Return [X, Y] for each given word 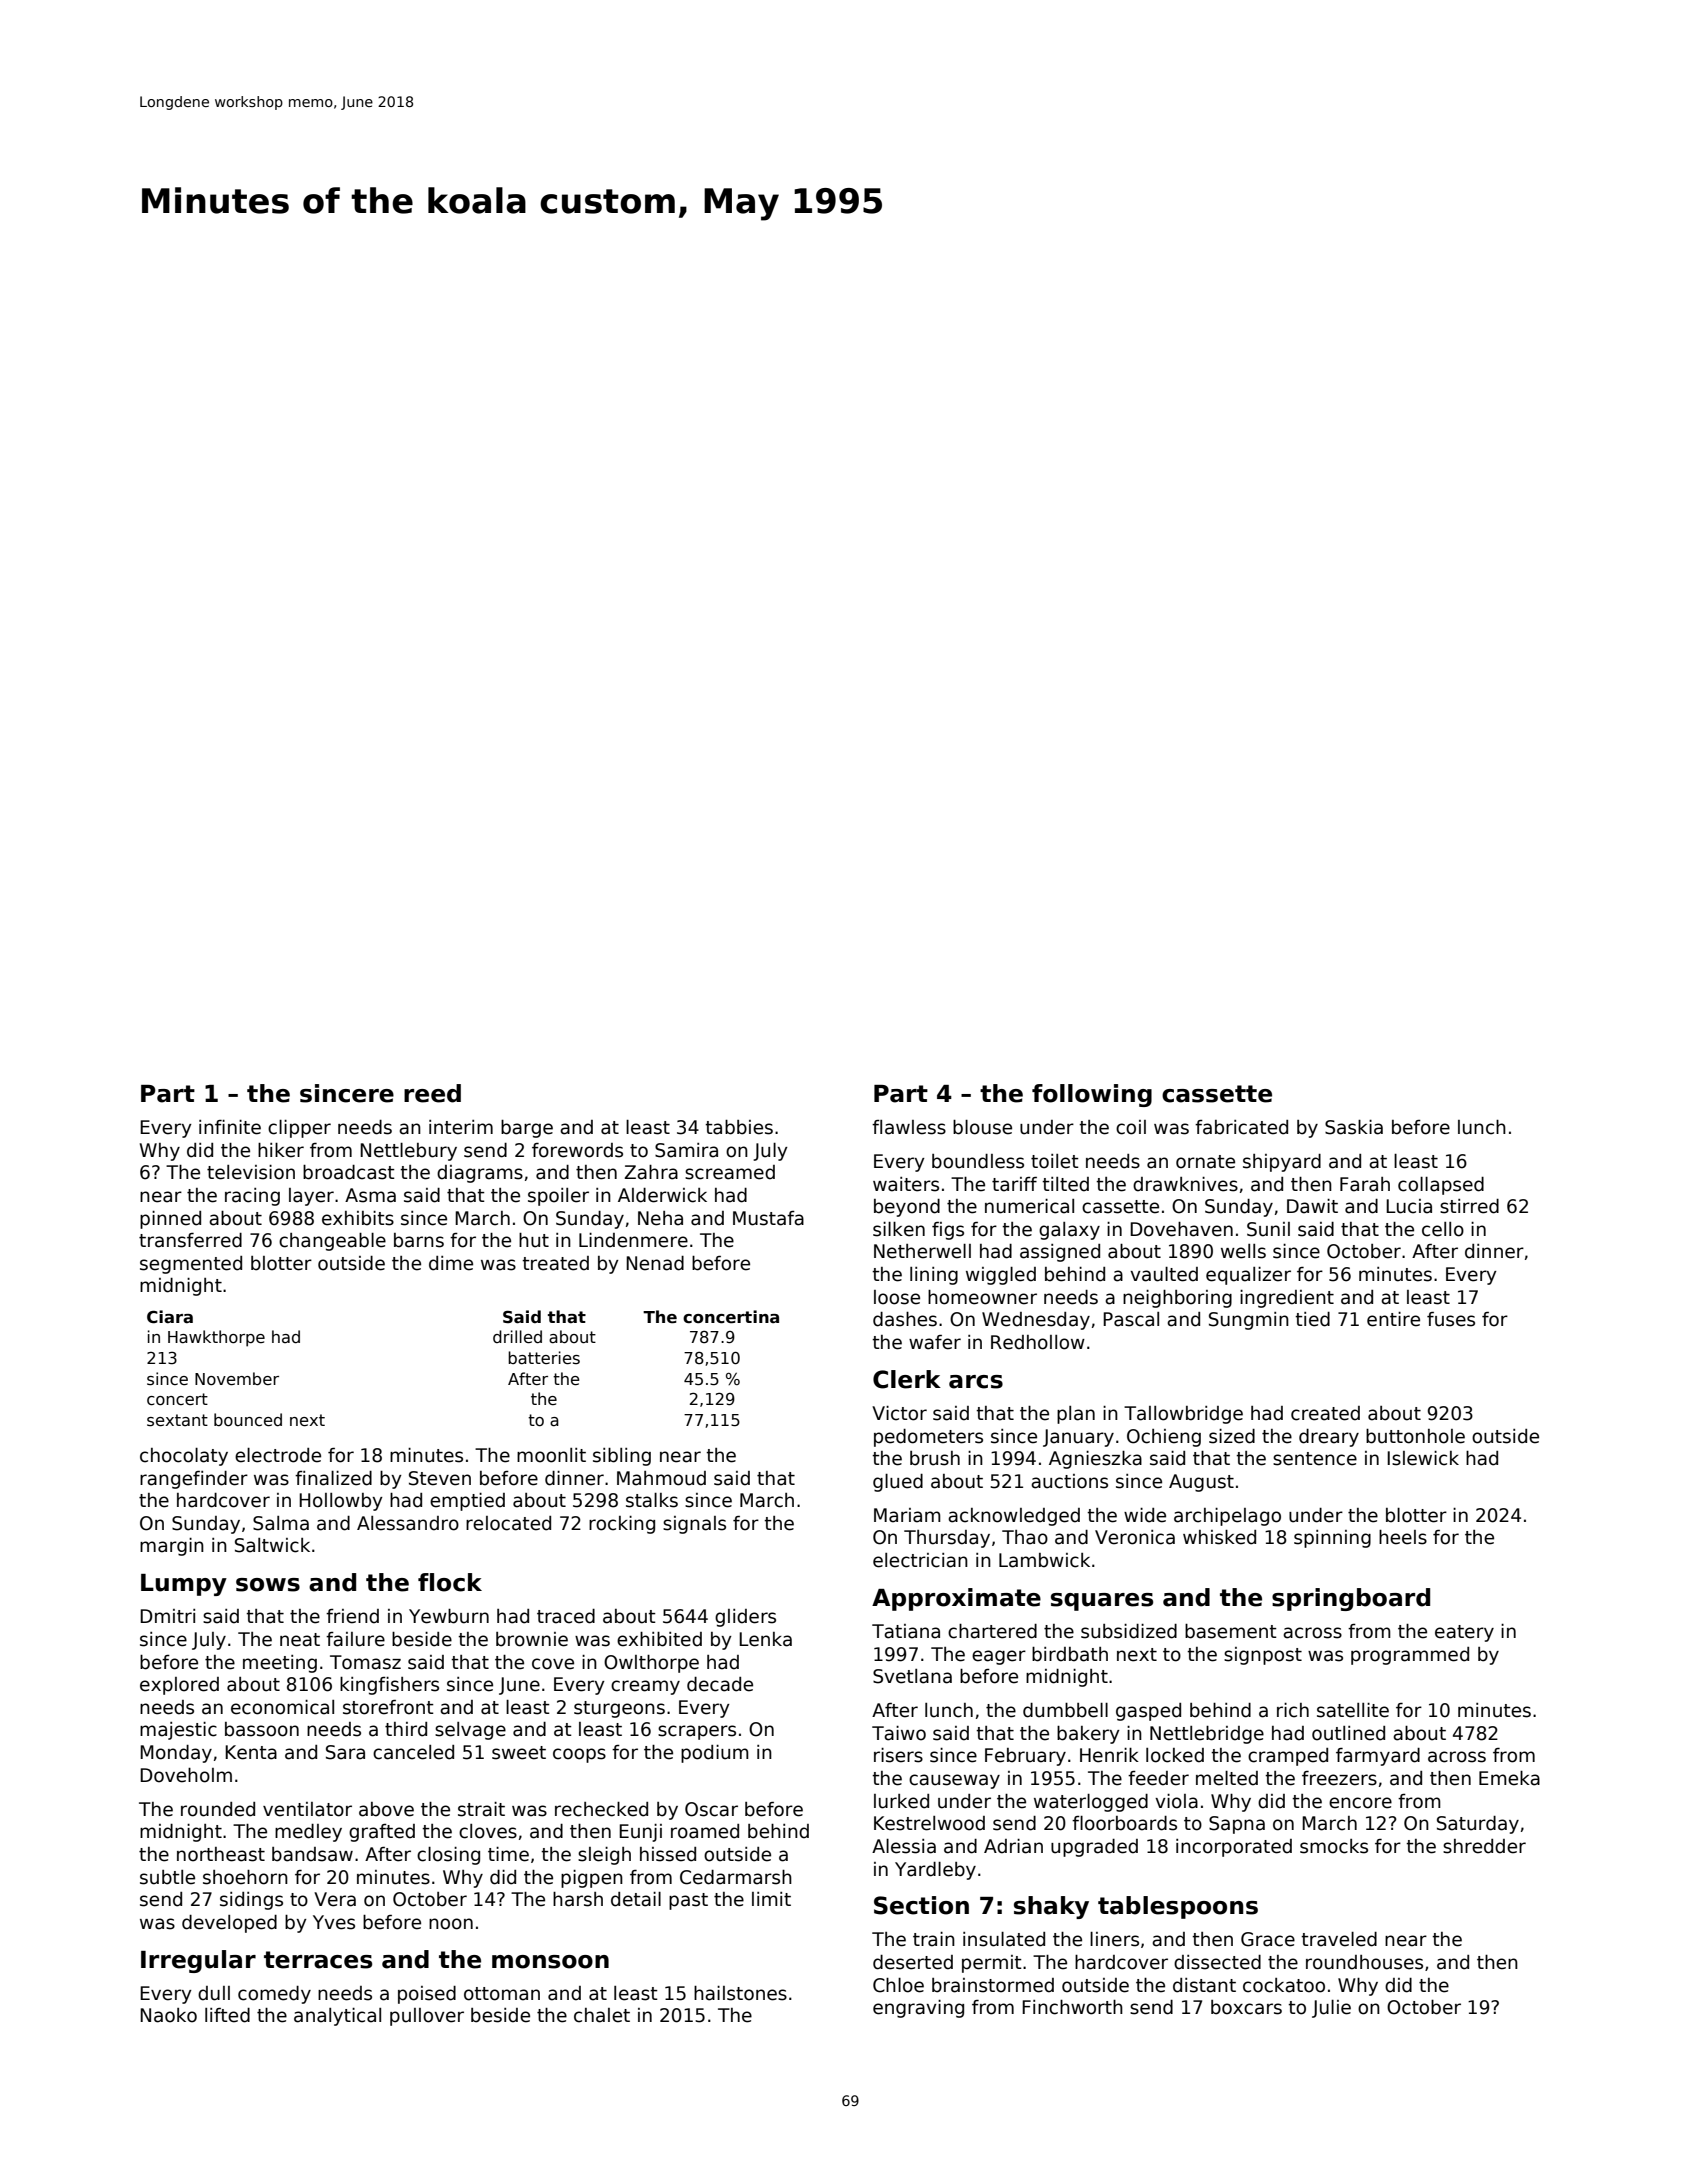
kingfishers [389, 1686]
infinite [230, 1127]
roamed [705, 1831]
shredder [1484, 1846]
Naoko [168, 2015]
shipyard [1282, 1163]
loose [897, 1297]
